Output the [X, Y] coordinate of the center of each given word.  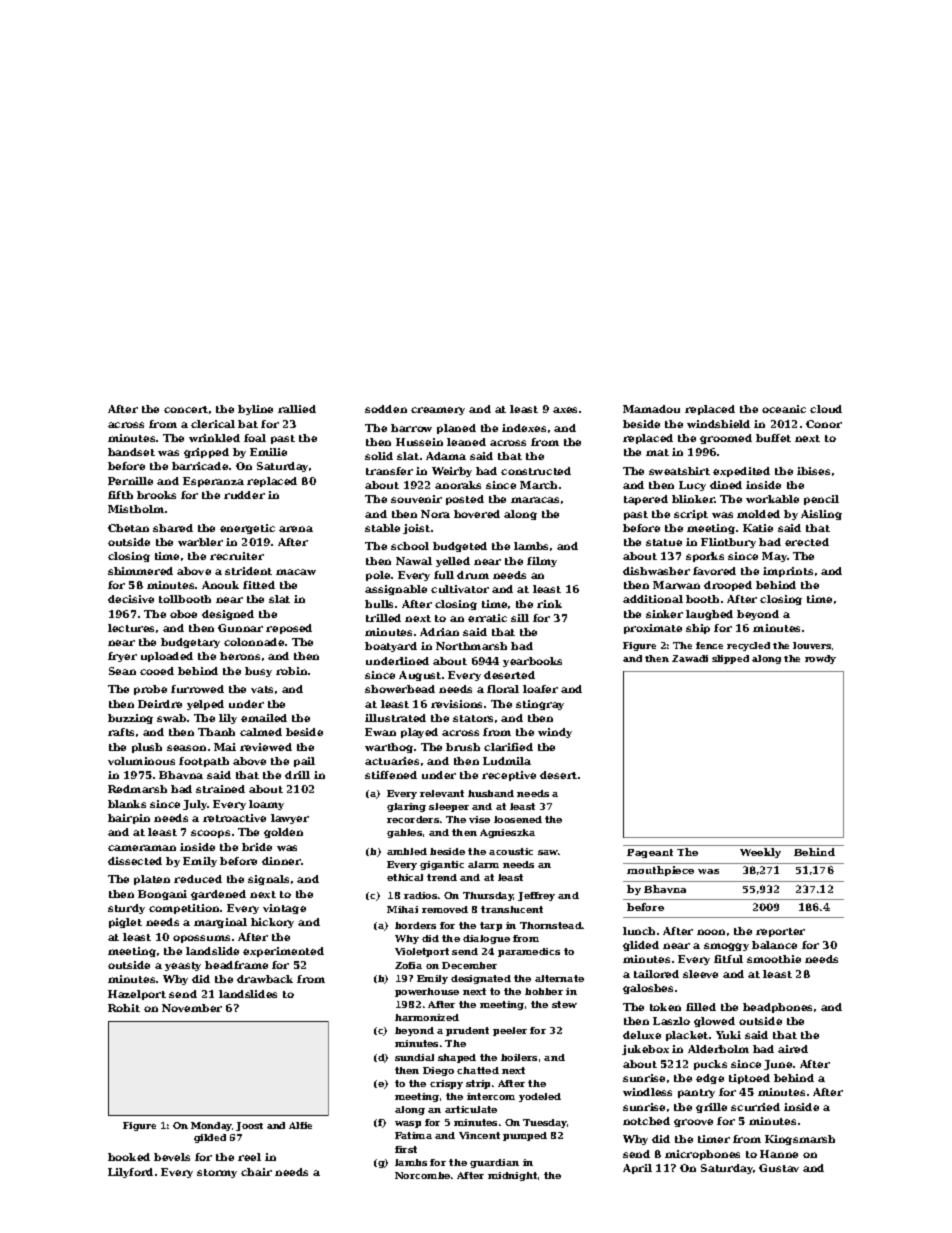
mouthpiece [660, 871]
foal [255, 438]
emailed [264, 718]
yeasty [183, 966]
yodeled [540, 1097]
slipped [730, 659]
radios [420, 895]
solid [379, 456]
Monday [211, 1126]
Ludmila [507, 761]
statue [664, 542]
